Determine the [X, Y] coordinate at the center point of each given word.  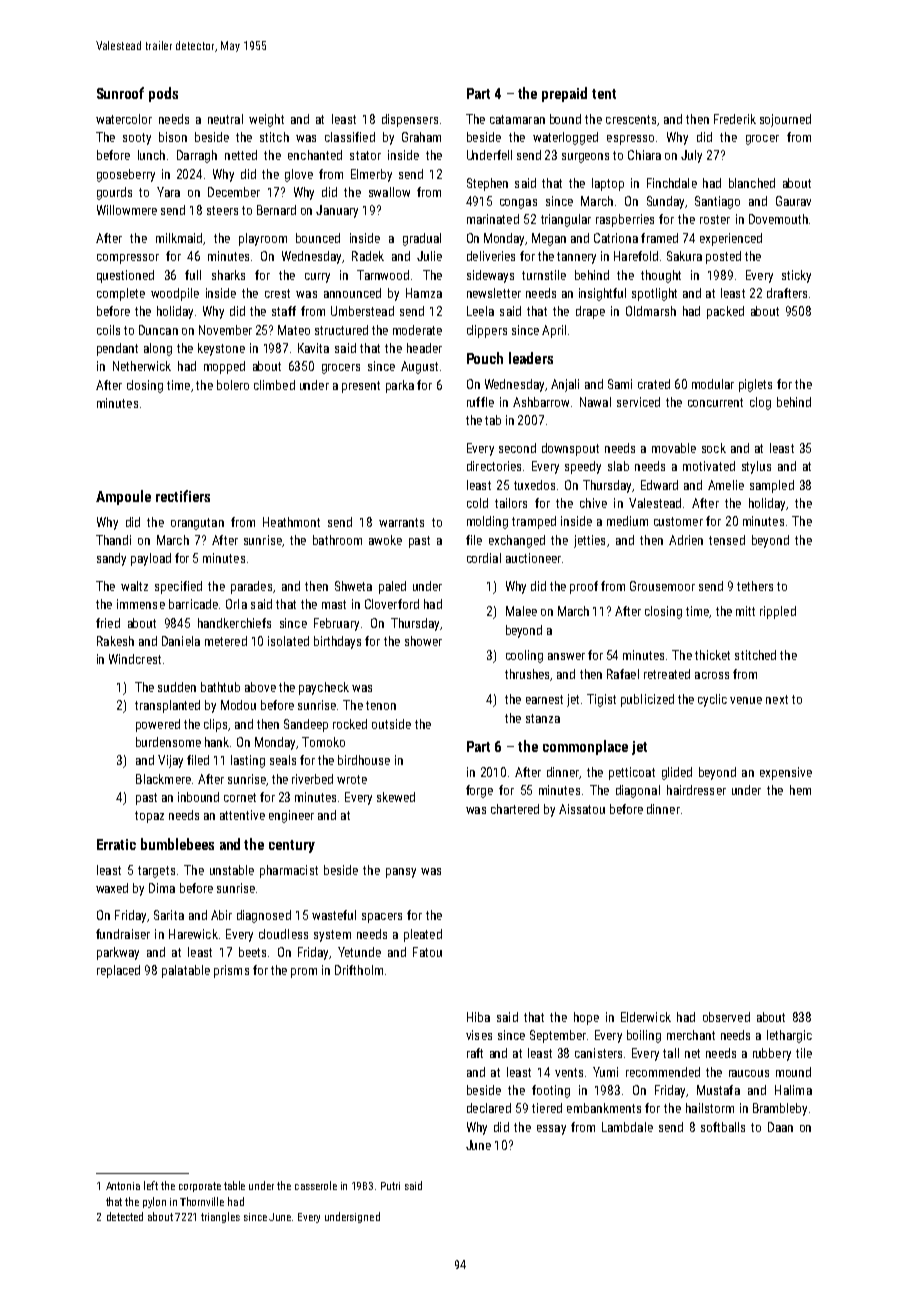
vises [479, 1035]
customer [678, 521]
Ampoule [123, 497]
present [361, 387]
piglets [755, 385]
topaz [149, 817]
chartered [515, 809]
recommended [663, 1072]
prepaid [564, 94]
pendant [117, 349]
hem [800, 790]
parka [400, 386]
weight [266, 120]
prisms [231, 971]
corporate [200, 1187]
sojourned [785, 120]
